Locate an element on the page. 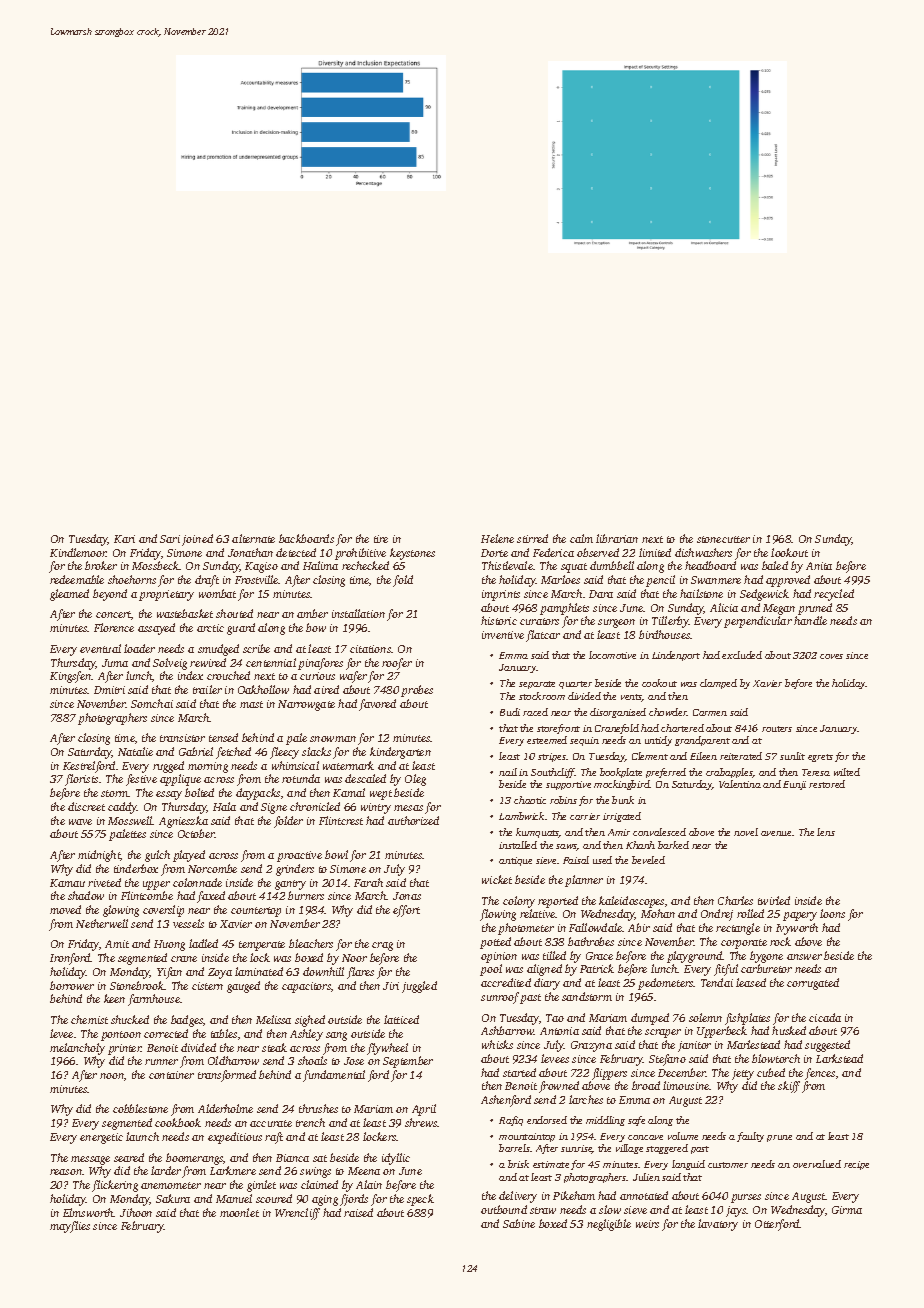 This page has height=1308, width=924. inventive is located at coordinates (503, 635).
